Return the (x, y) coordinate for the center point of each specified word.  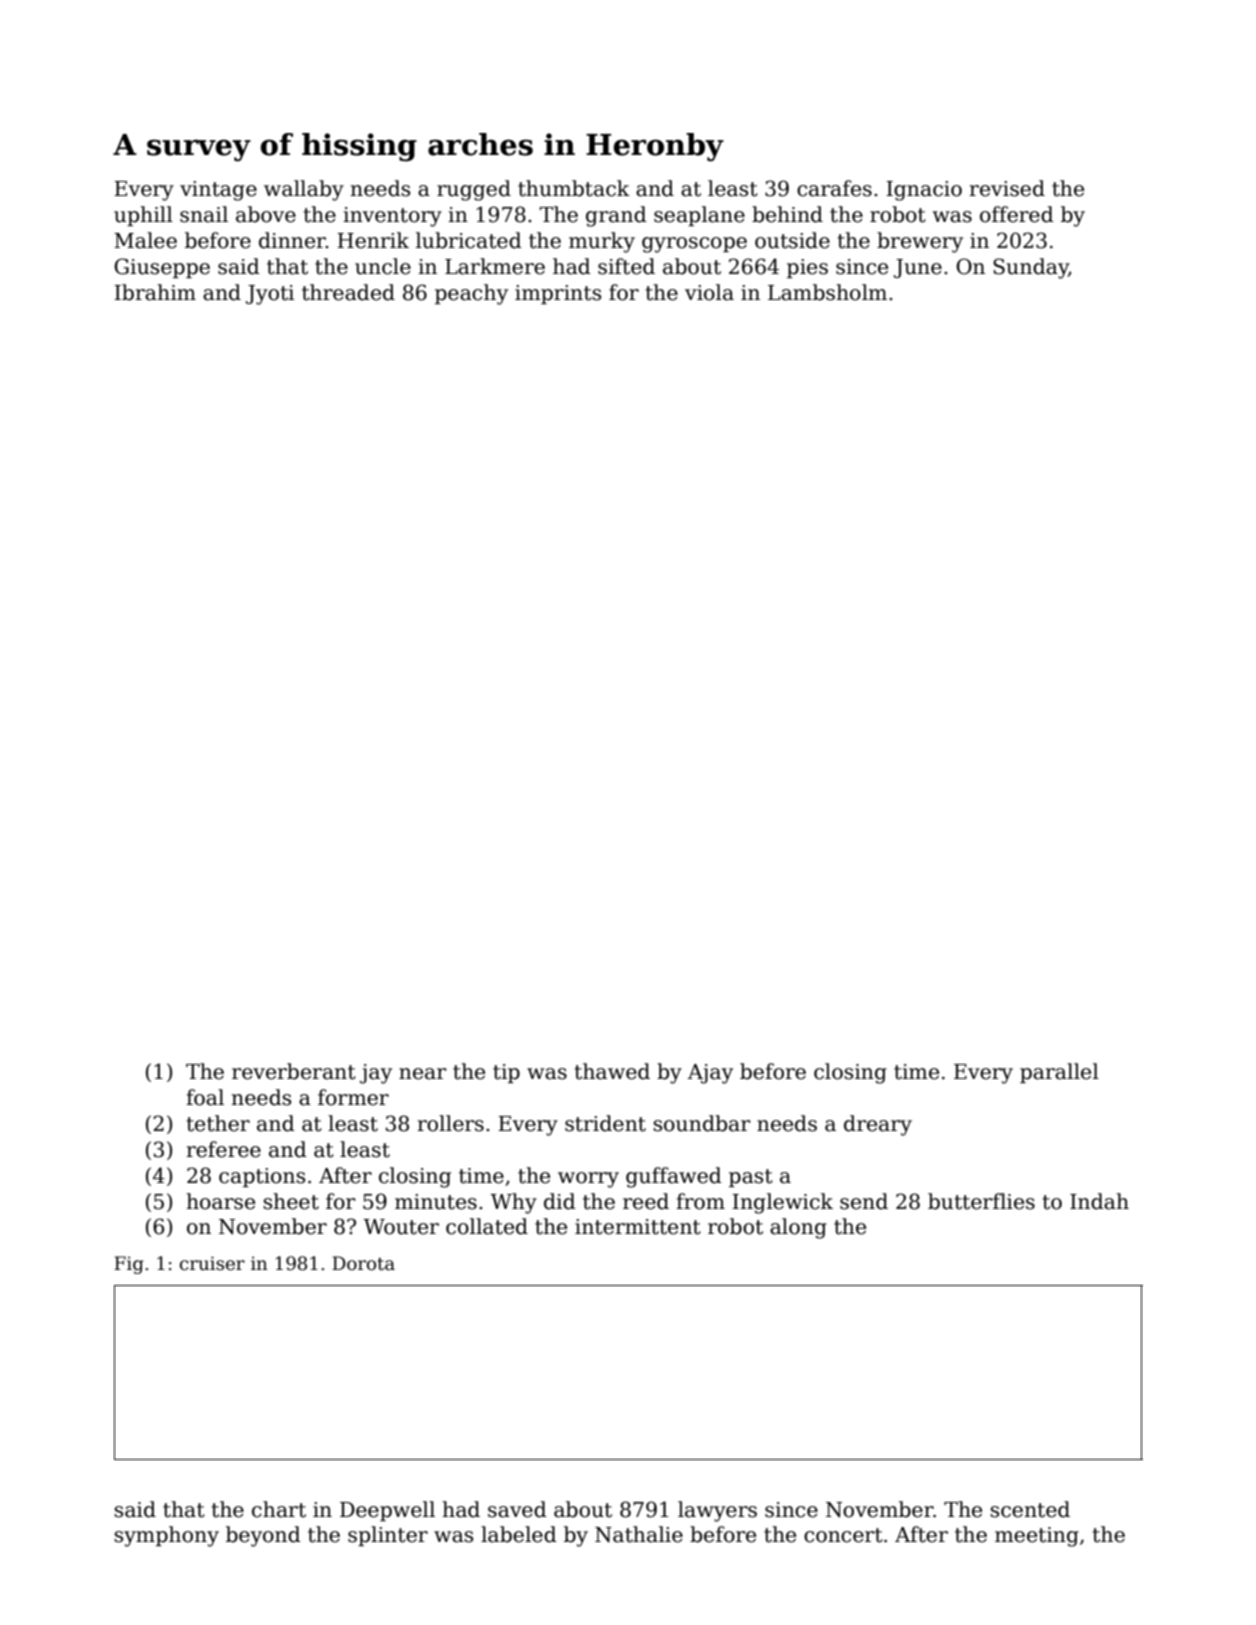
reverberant (294, 1071)
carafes (834, 188)
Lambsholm (827, 292)
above (266, 214)
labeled (519, 1534)
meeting (1037, 1537)
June (918, 268)
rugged (474, 190)
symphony (166, 1536)
